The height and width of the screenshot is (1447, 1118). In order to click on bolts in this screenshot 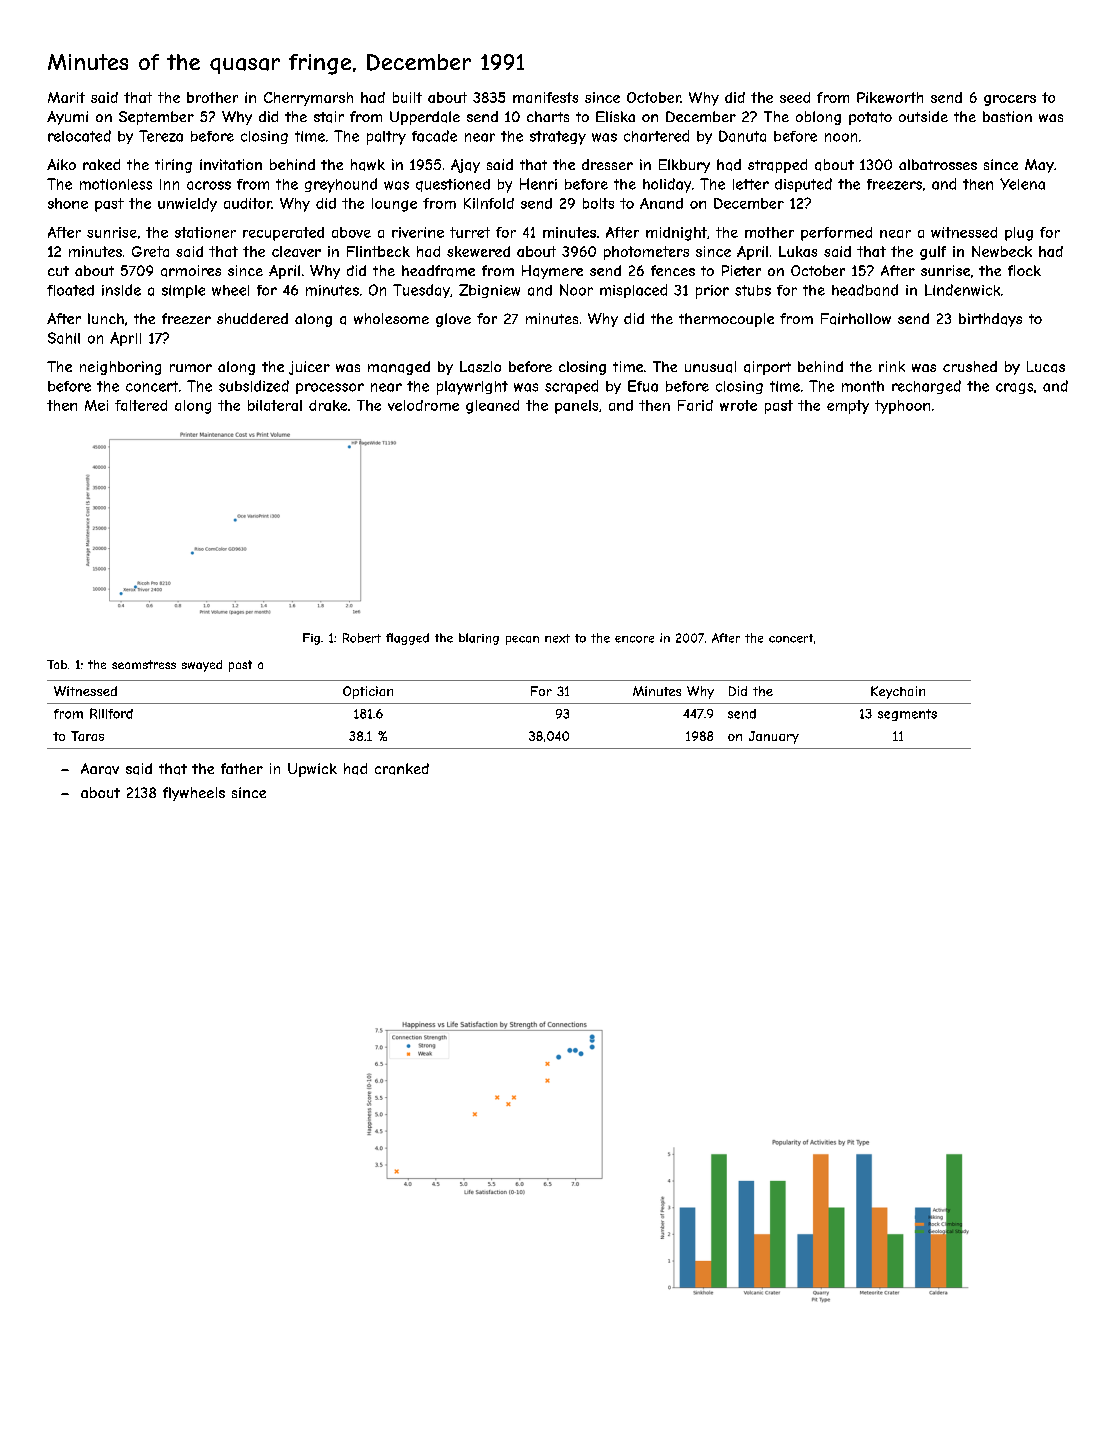, I will do `click(598, 203)`.
